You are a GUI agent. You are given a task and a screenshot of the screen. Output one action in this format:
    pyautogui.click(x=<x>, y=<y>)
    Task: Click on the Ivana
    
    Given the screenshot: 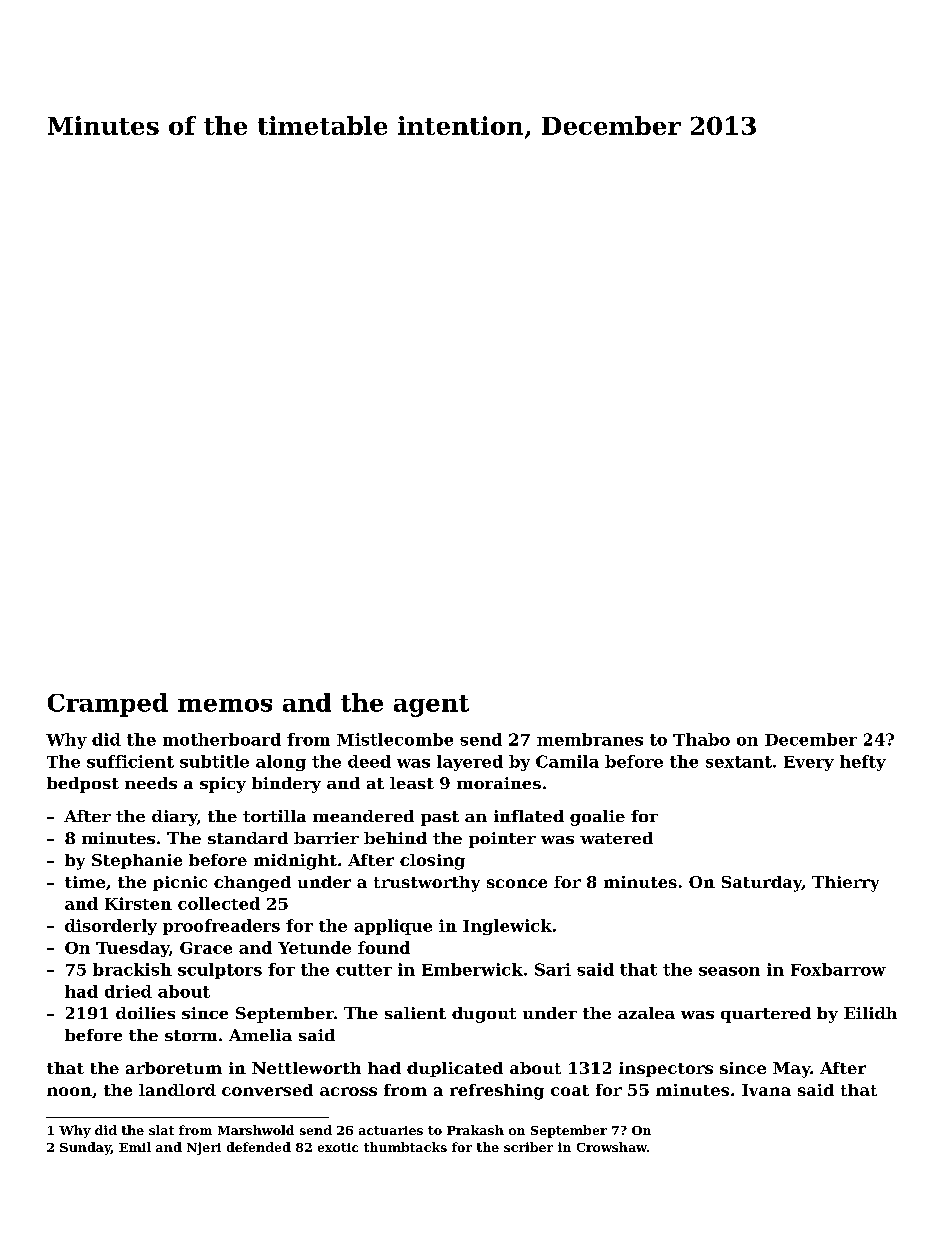 What is the action you would take?
    pyautogui.click(x=766, y=1090)
